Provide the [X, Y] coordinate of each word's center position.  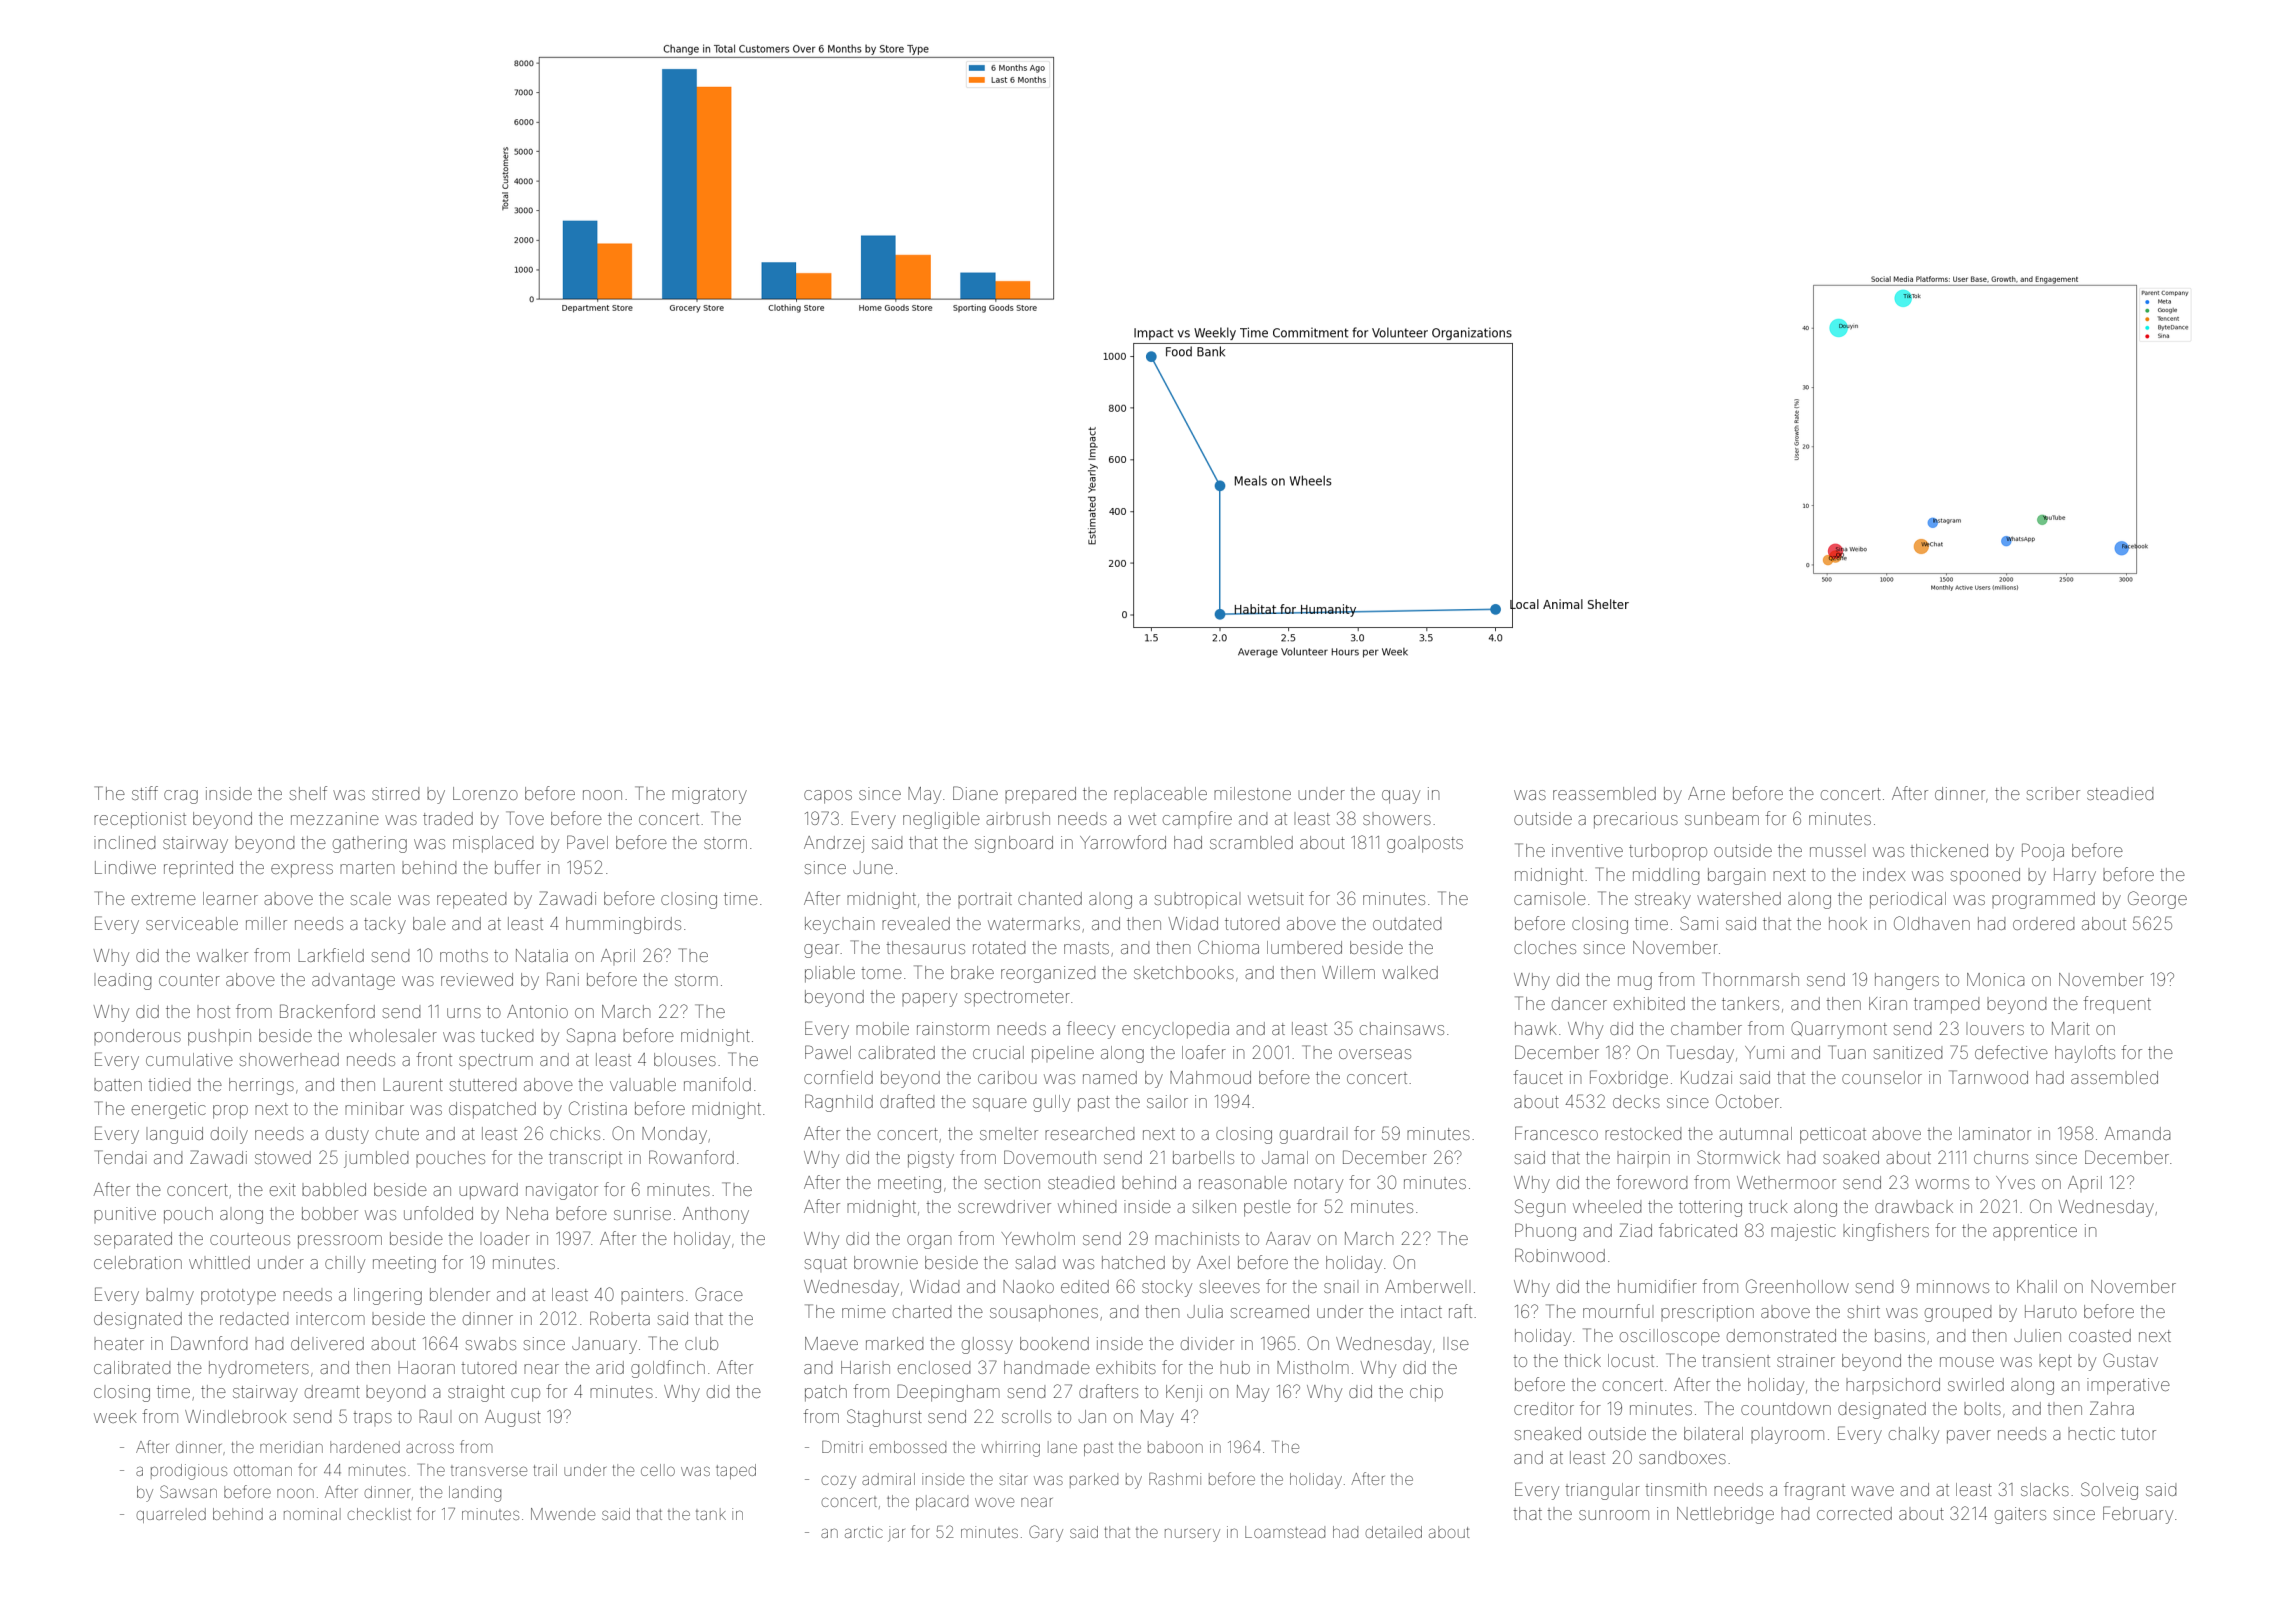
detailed [1394, 1532]
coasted [2100, 1335]
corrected [1854, 1513]
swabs [491, 1343]
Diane [975, 793]
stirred [395, 793]
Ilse [1456, 1343]
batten [118, 1085]
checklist [379, 1514]
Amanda [2137, 1133]
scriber [2053, 793]
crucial [998, 1052]
